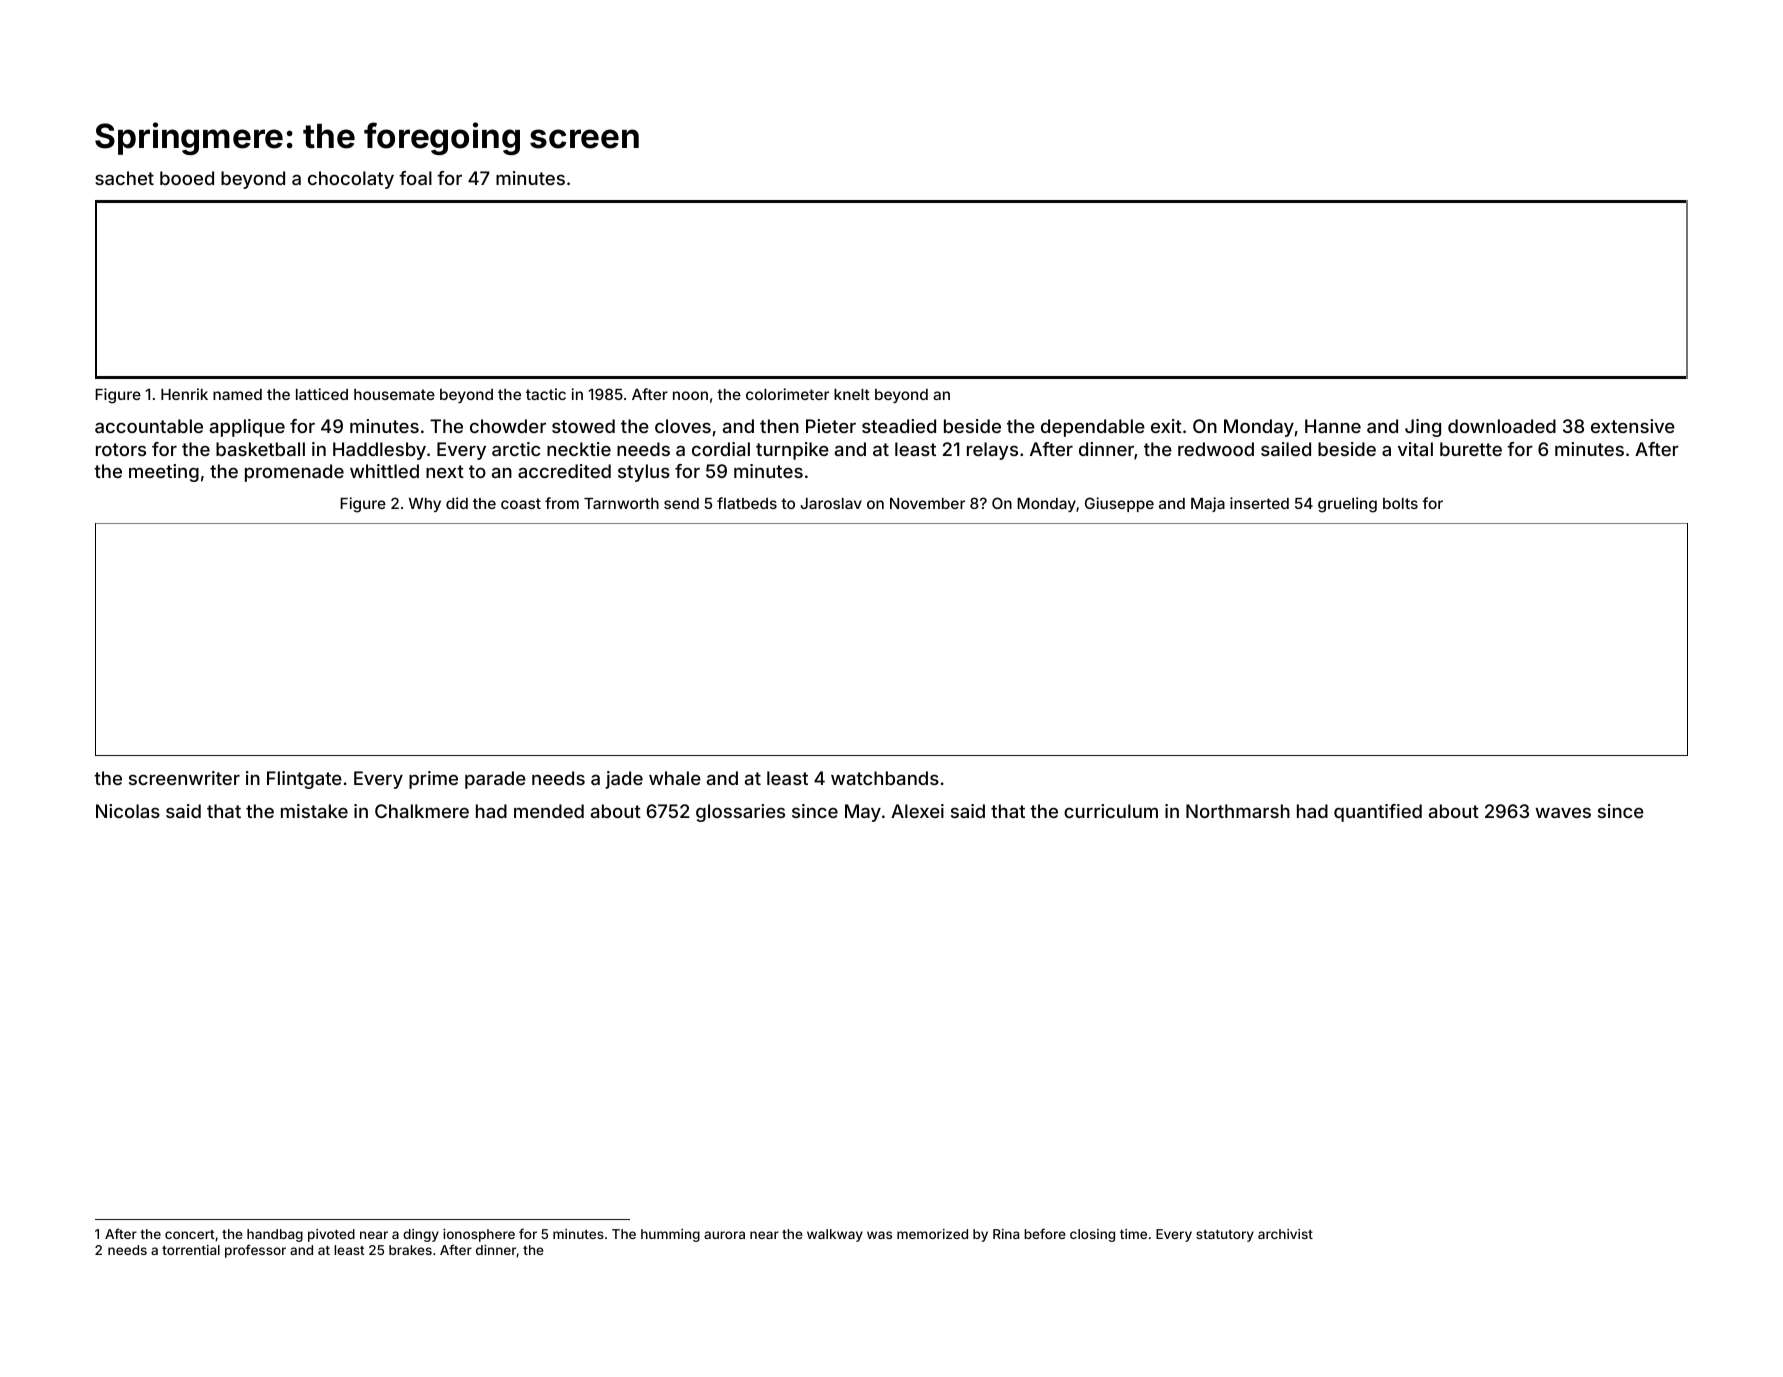  What do you see at coordinates (128, 811) in the screenshot?
I see `Nicolas` at bounding box center [128, 811].
